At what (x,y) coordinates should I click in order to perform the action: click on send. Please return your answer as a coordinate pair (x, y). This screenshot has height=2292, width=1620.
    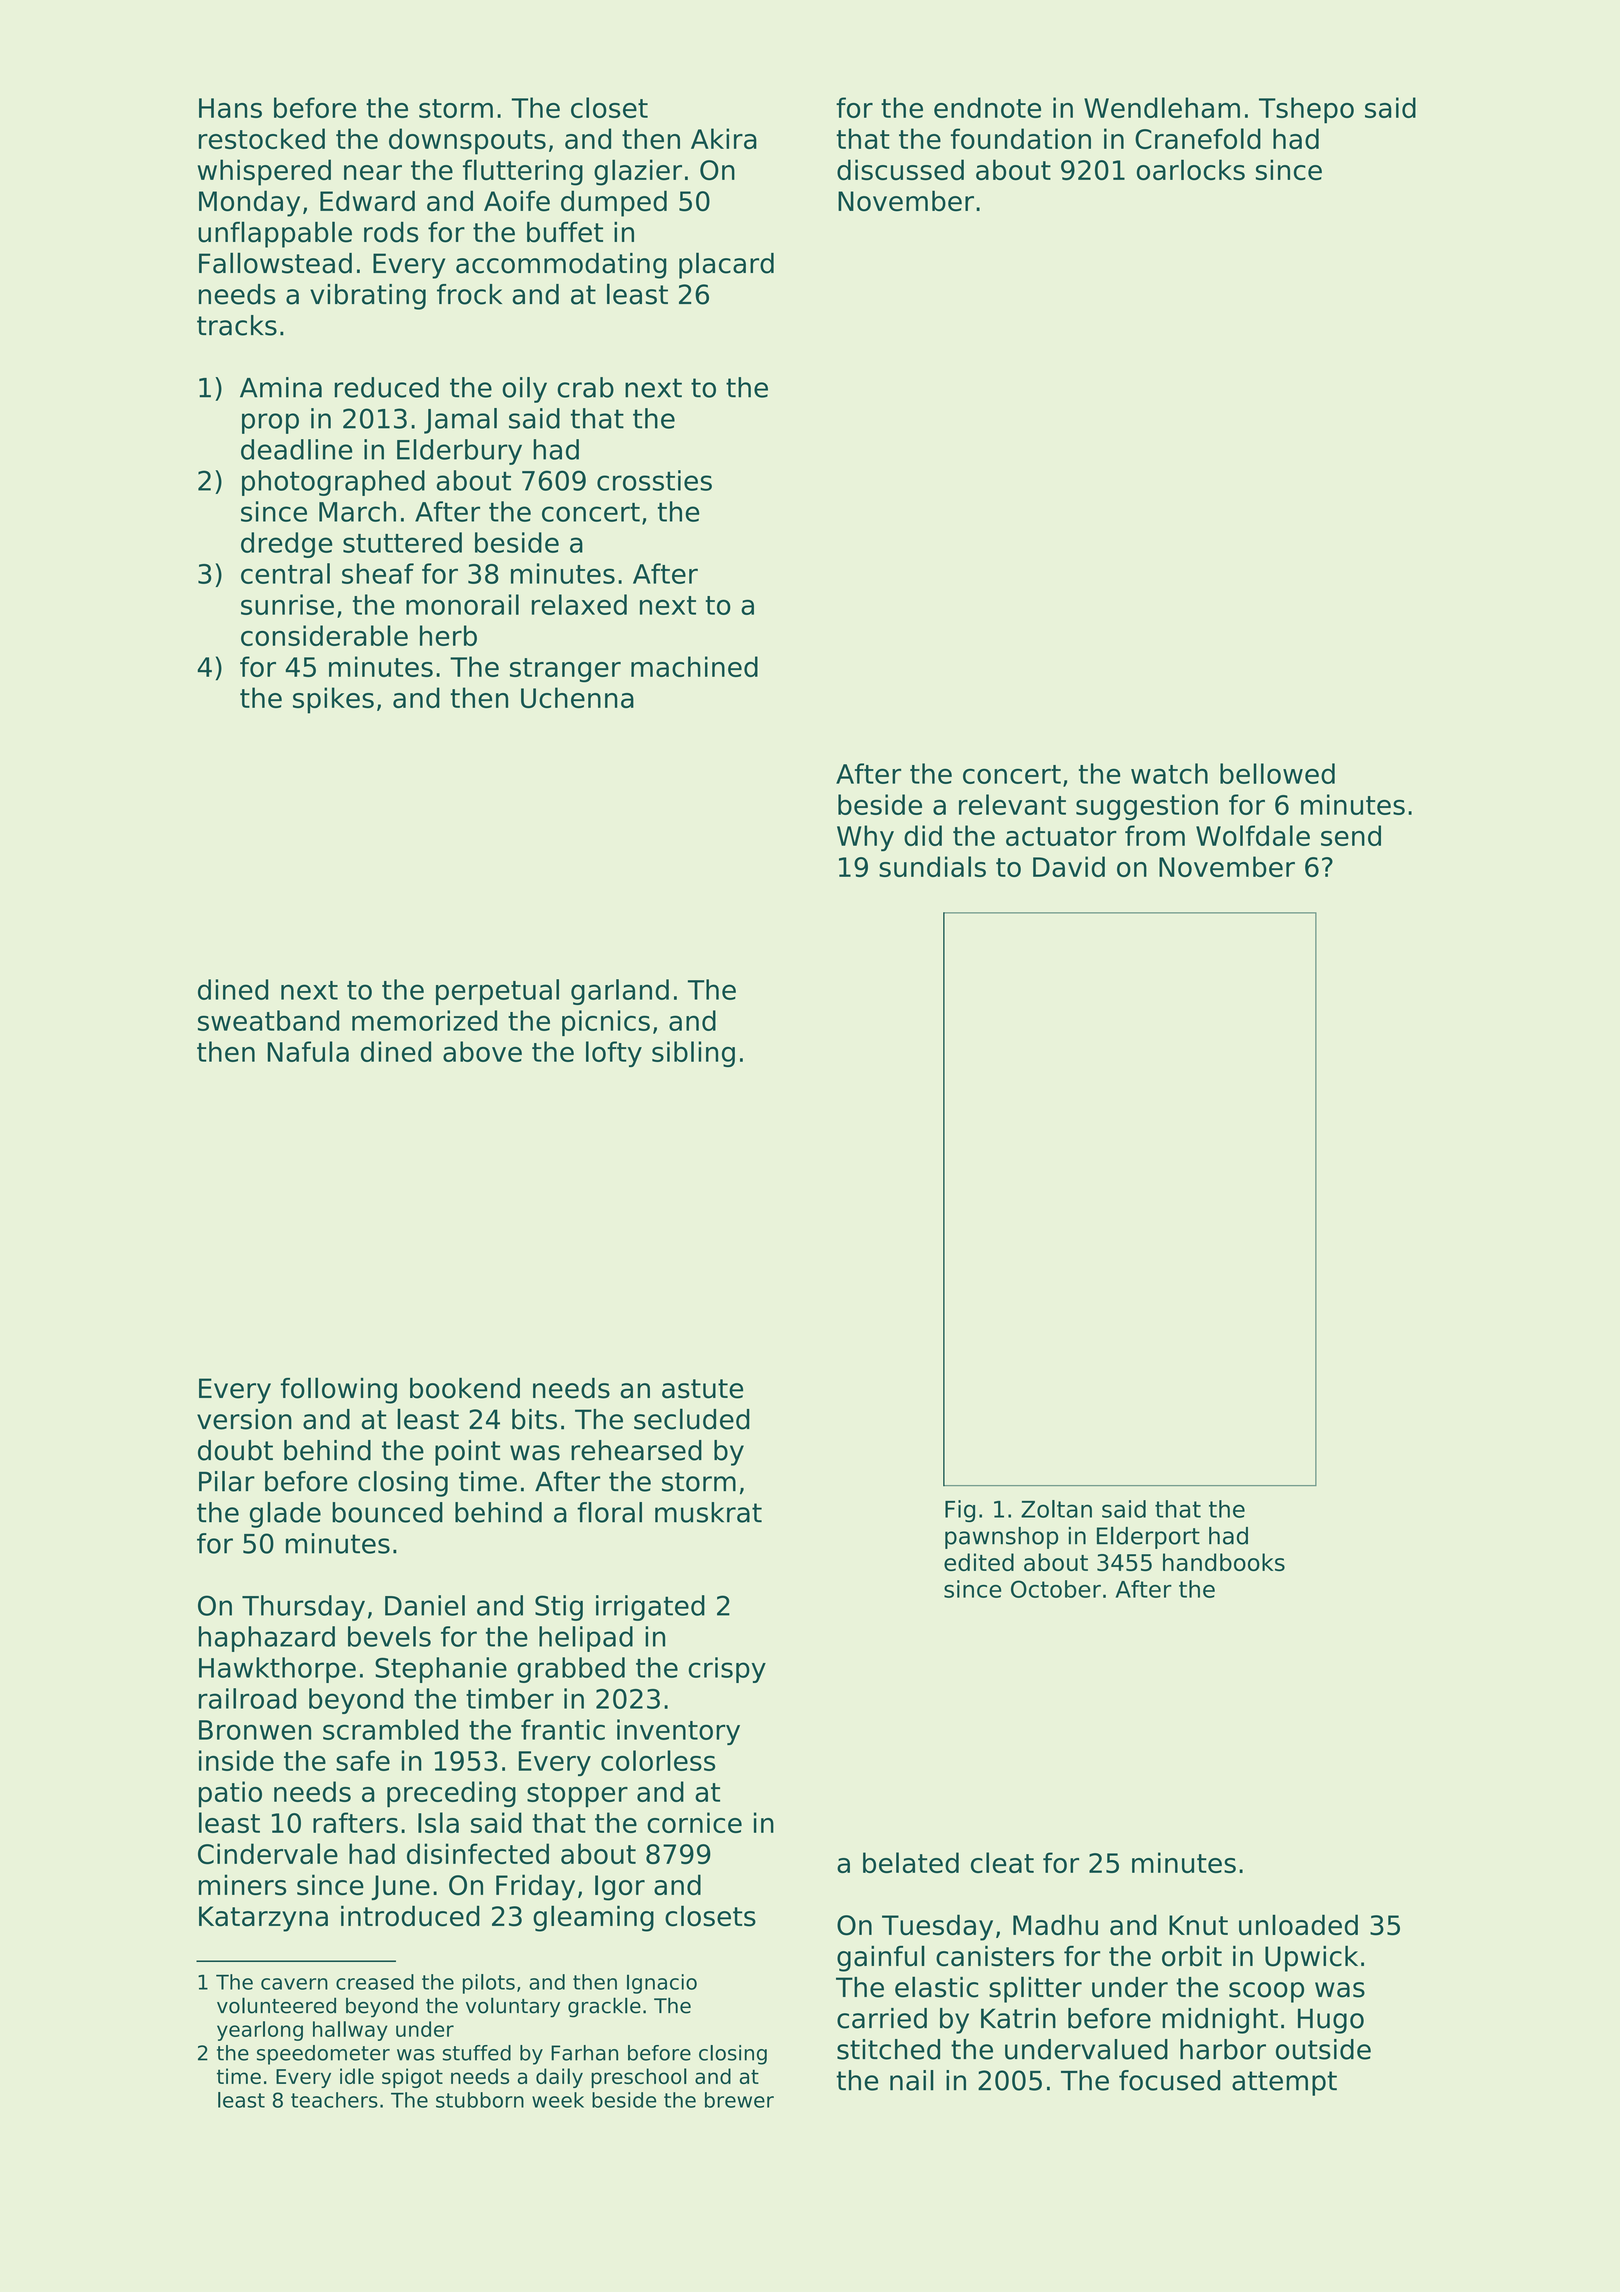
    Looking at the image, I should click on (1351, 835).
